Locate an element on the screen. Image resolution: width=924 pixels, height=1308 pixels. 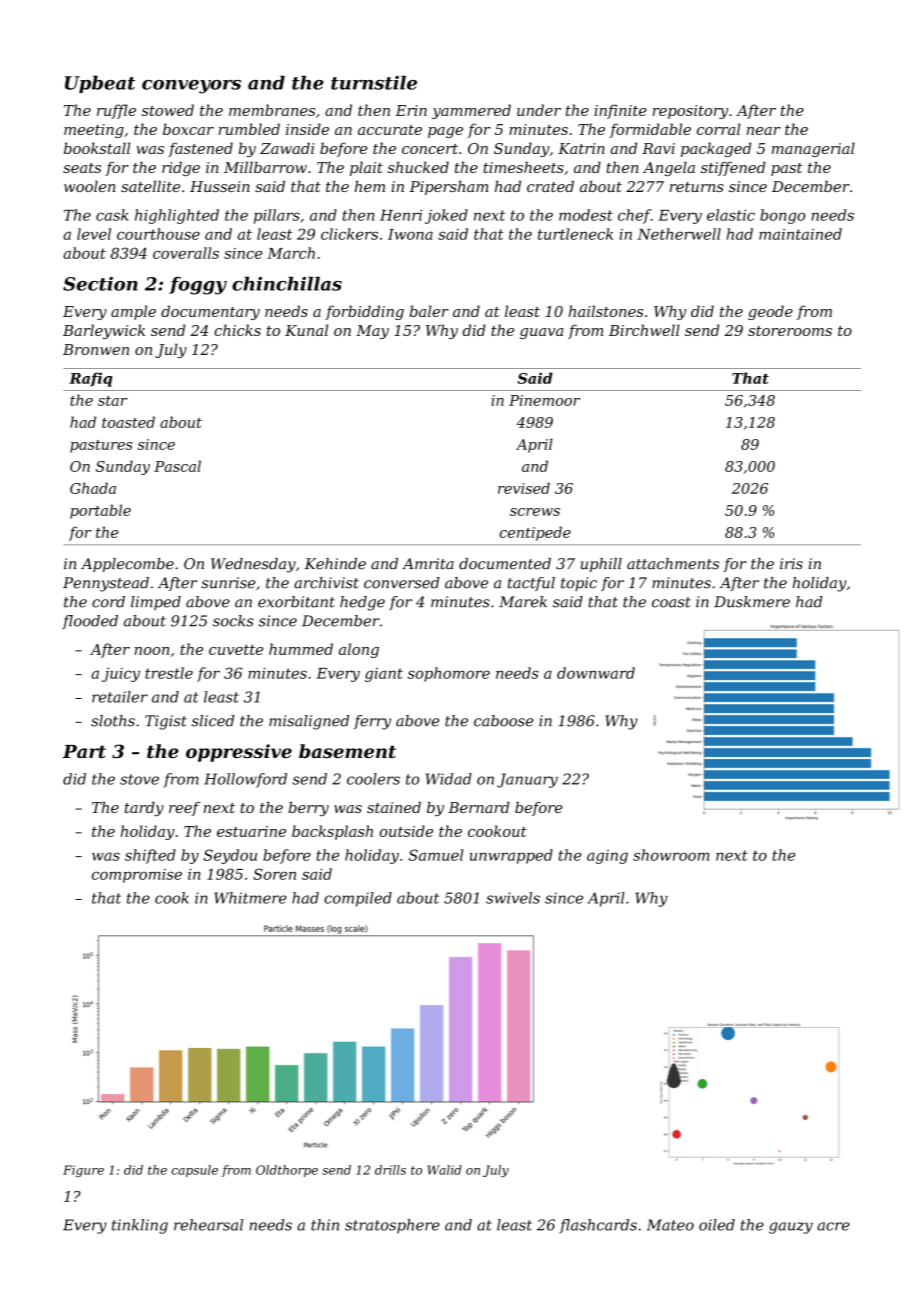
iris is located at coordinates (791, 564).
